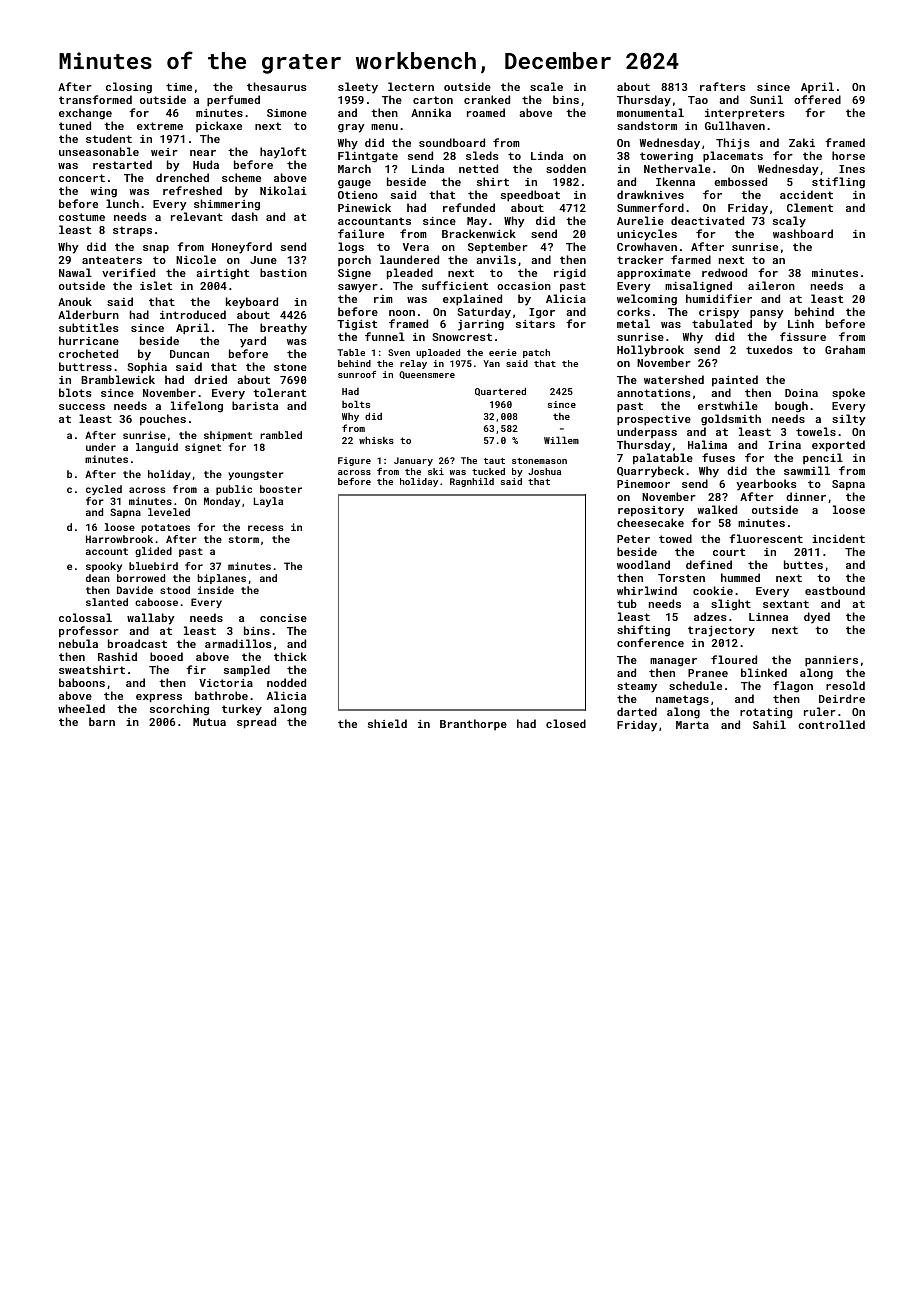 The height and width of the page is (1308, 924). What do you see at coordinates (647, 246) in the page?
I see `Crowhaven` at bounding box center [647, 246].
